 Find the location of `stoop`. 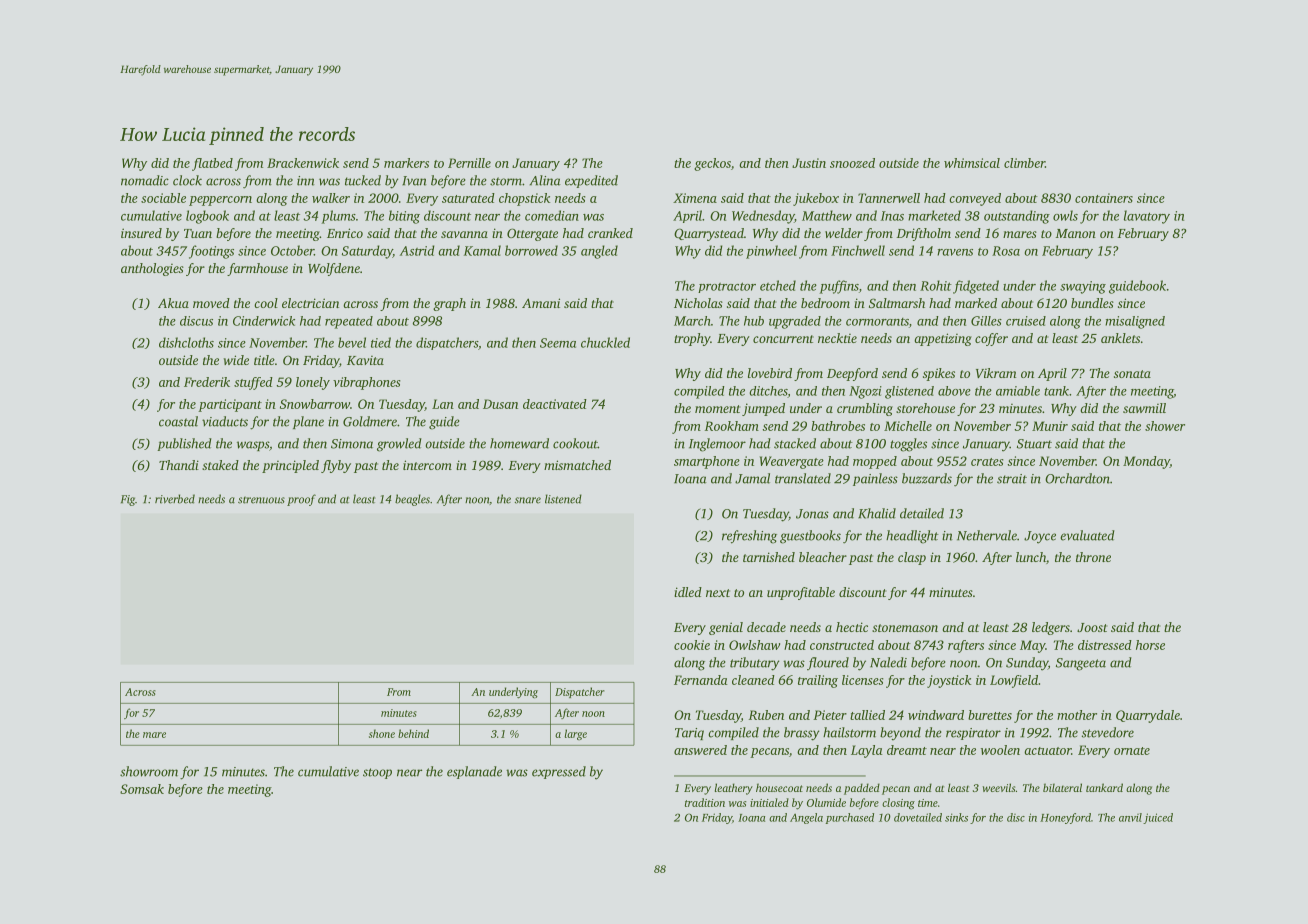

stoop is located at coordinates (377, 773).
